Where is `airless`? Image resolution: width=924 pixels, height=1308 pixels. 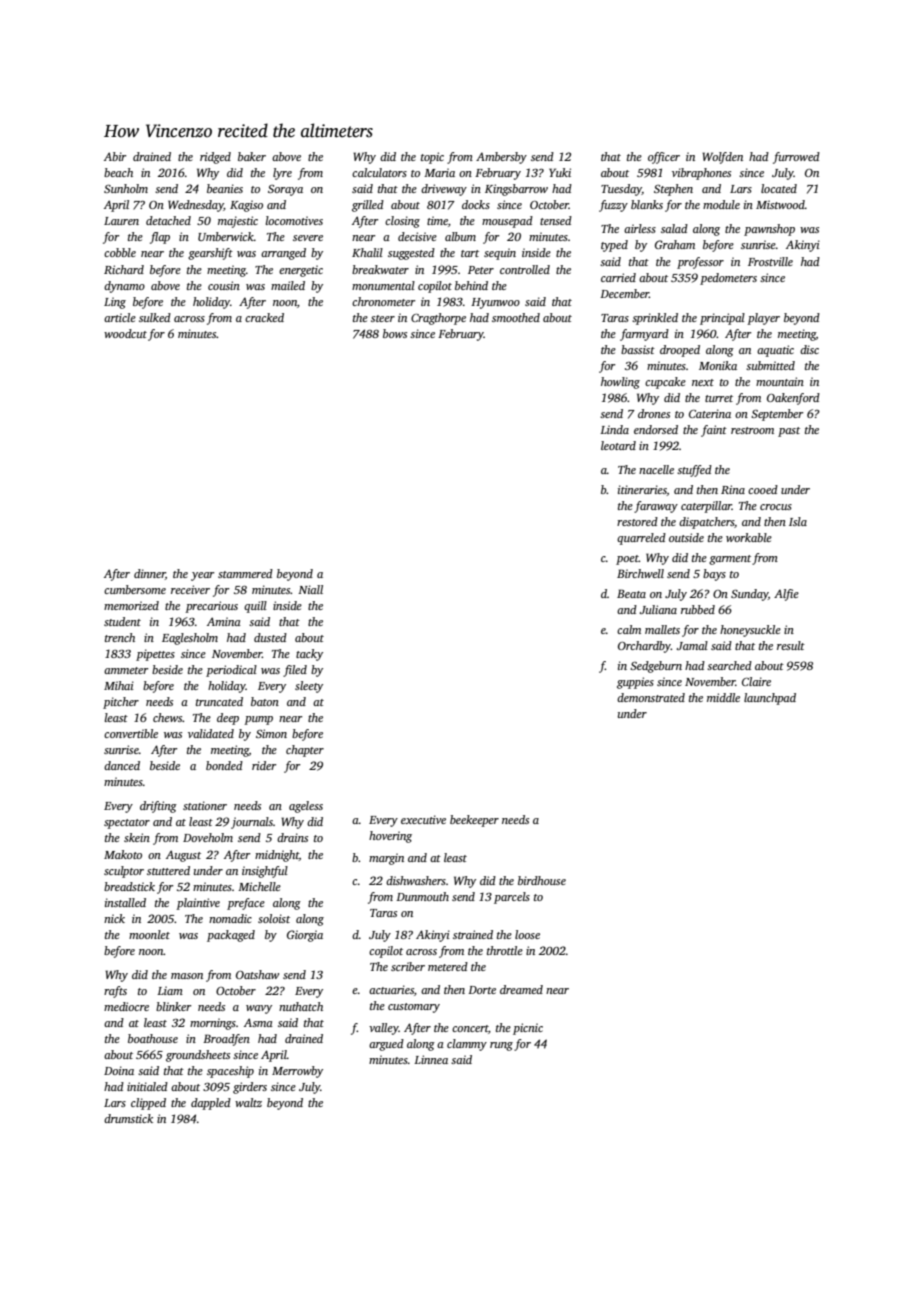 airless is located at coordinates (640, 228).
